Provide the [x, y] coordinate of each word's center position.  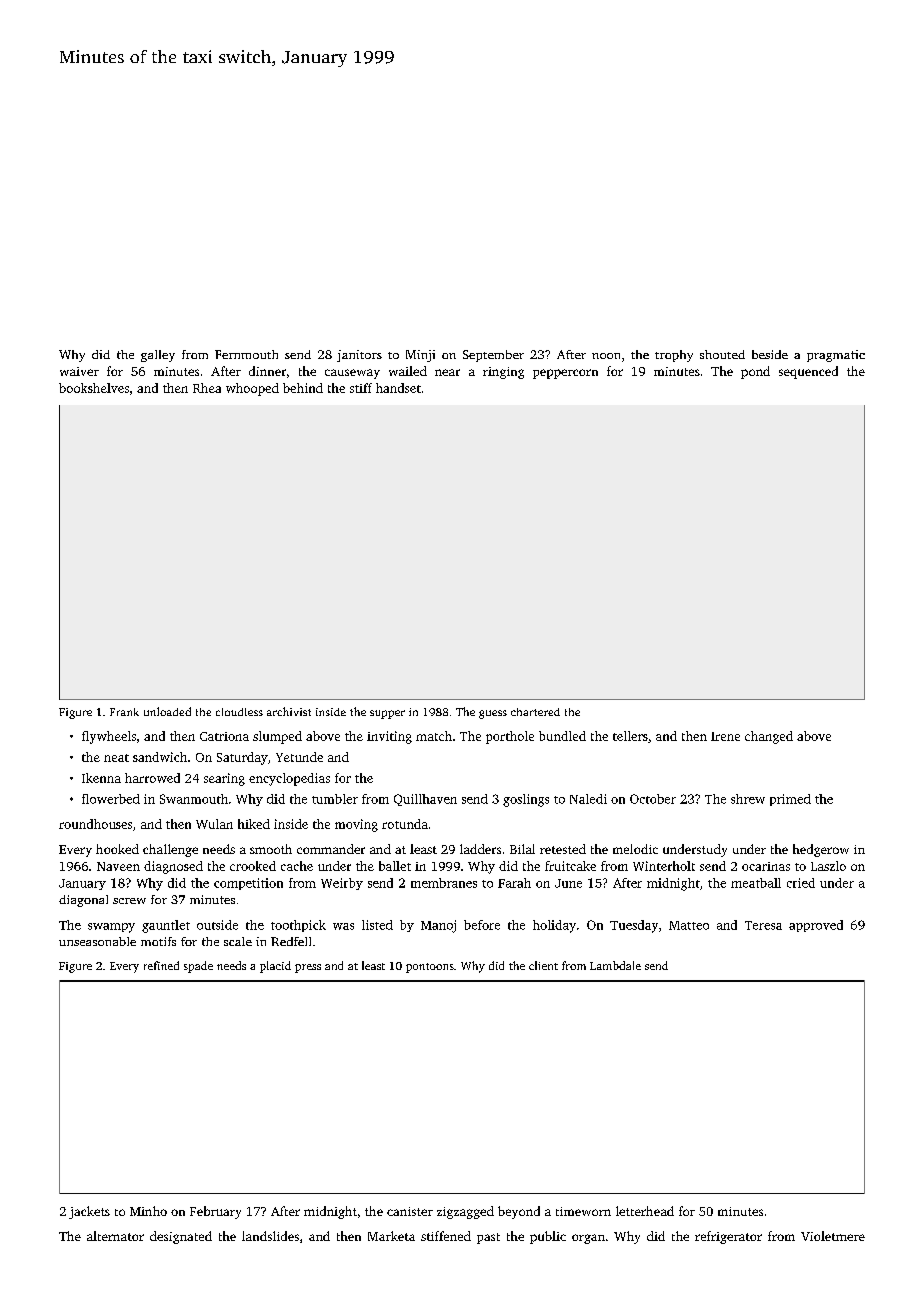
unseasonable [97, 941]
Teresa [763, 925]
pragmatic [836, 356]
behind [303, 388]
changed [769, 737]
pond [755, 372]
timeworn [583, 1211]
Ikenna [101, 778]
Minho [148, 1211]
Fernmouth [246, 354]
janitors [359, 356]
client [543, 965]
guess [493, 714]
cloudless [239, 712]
